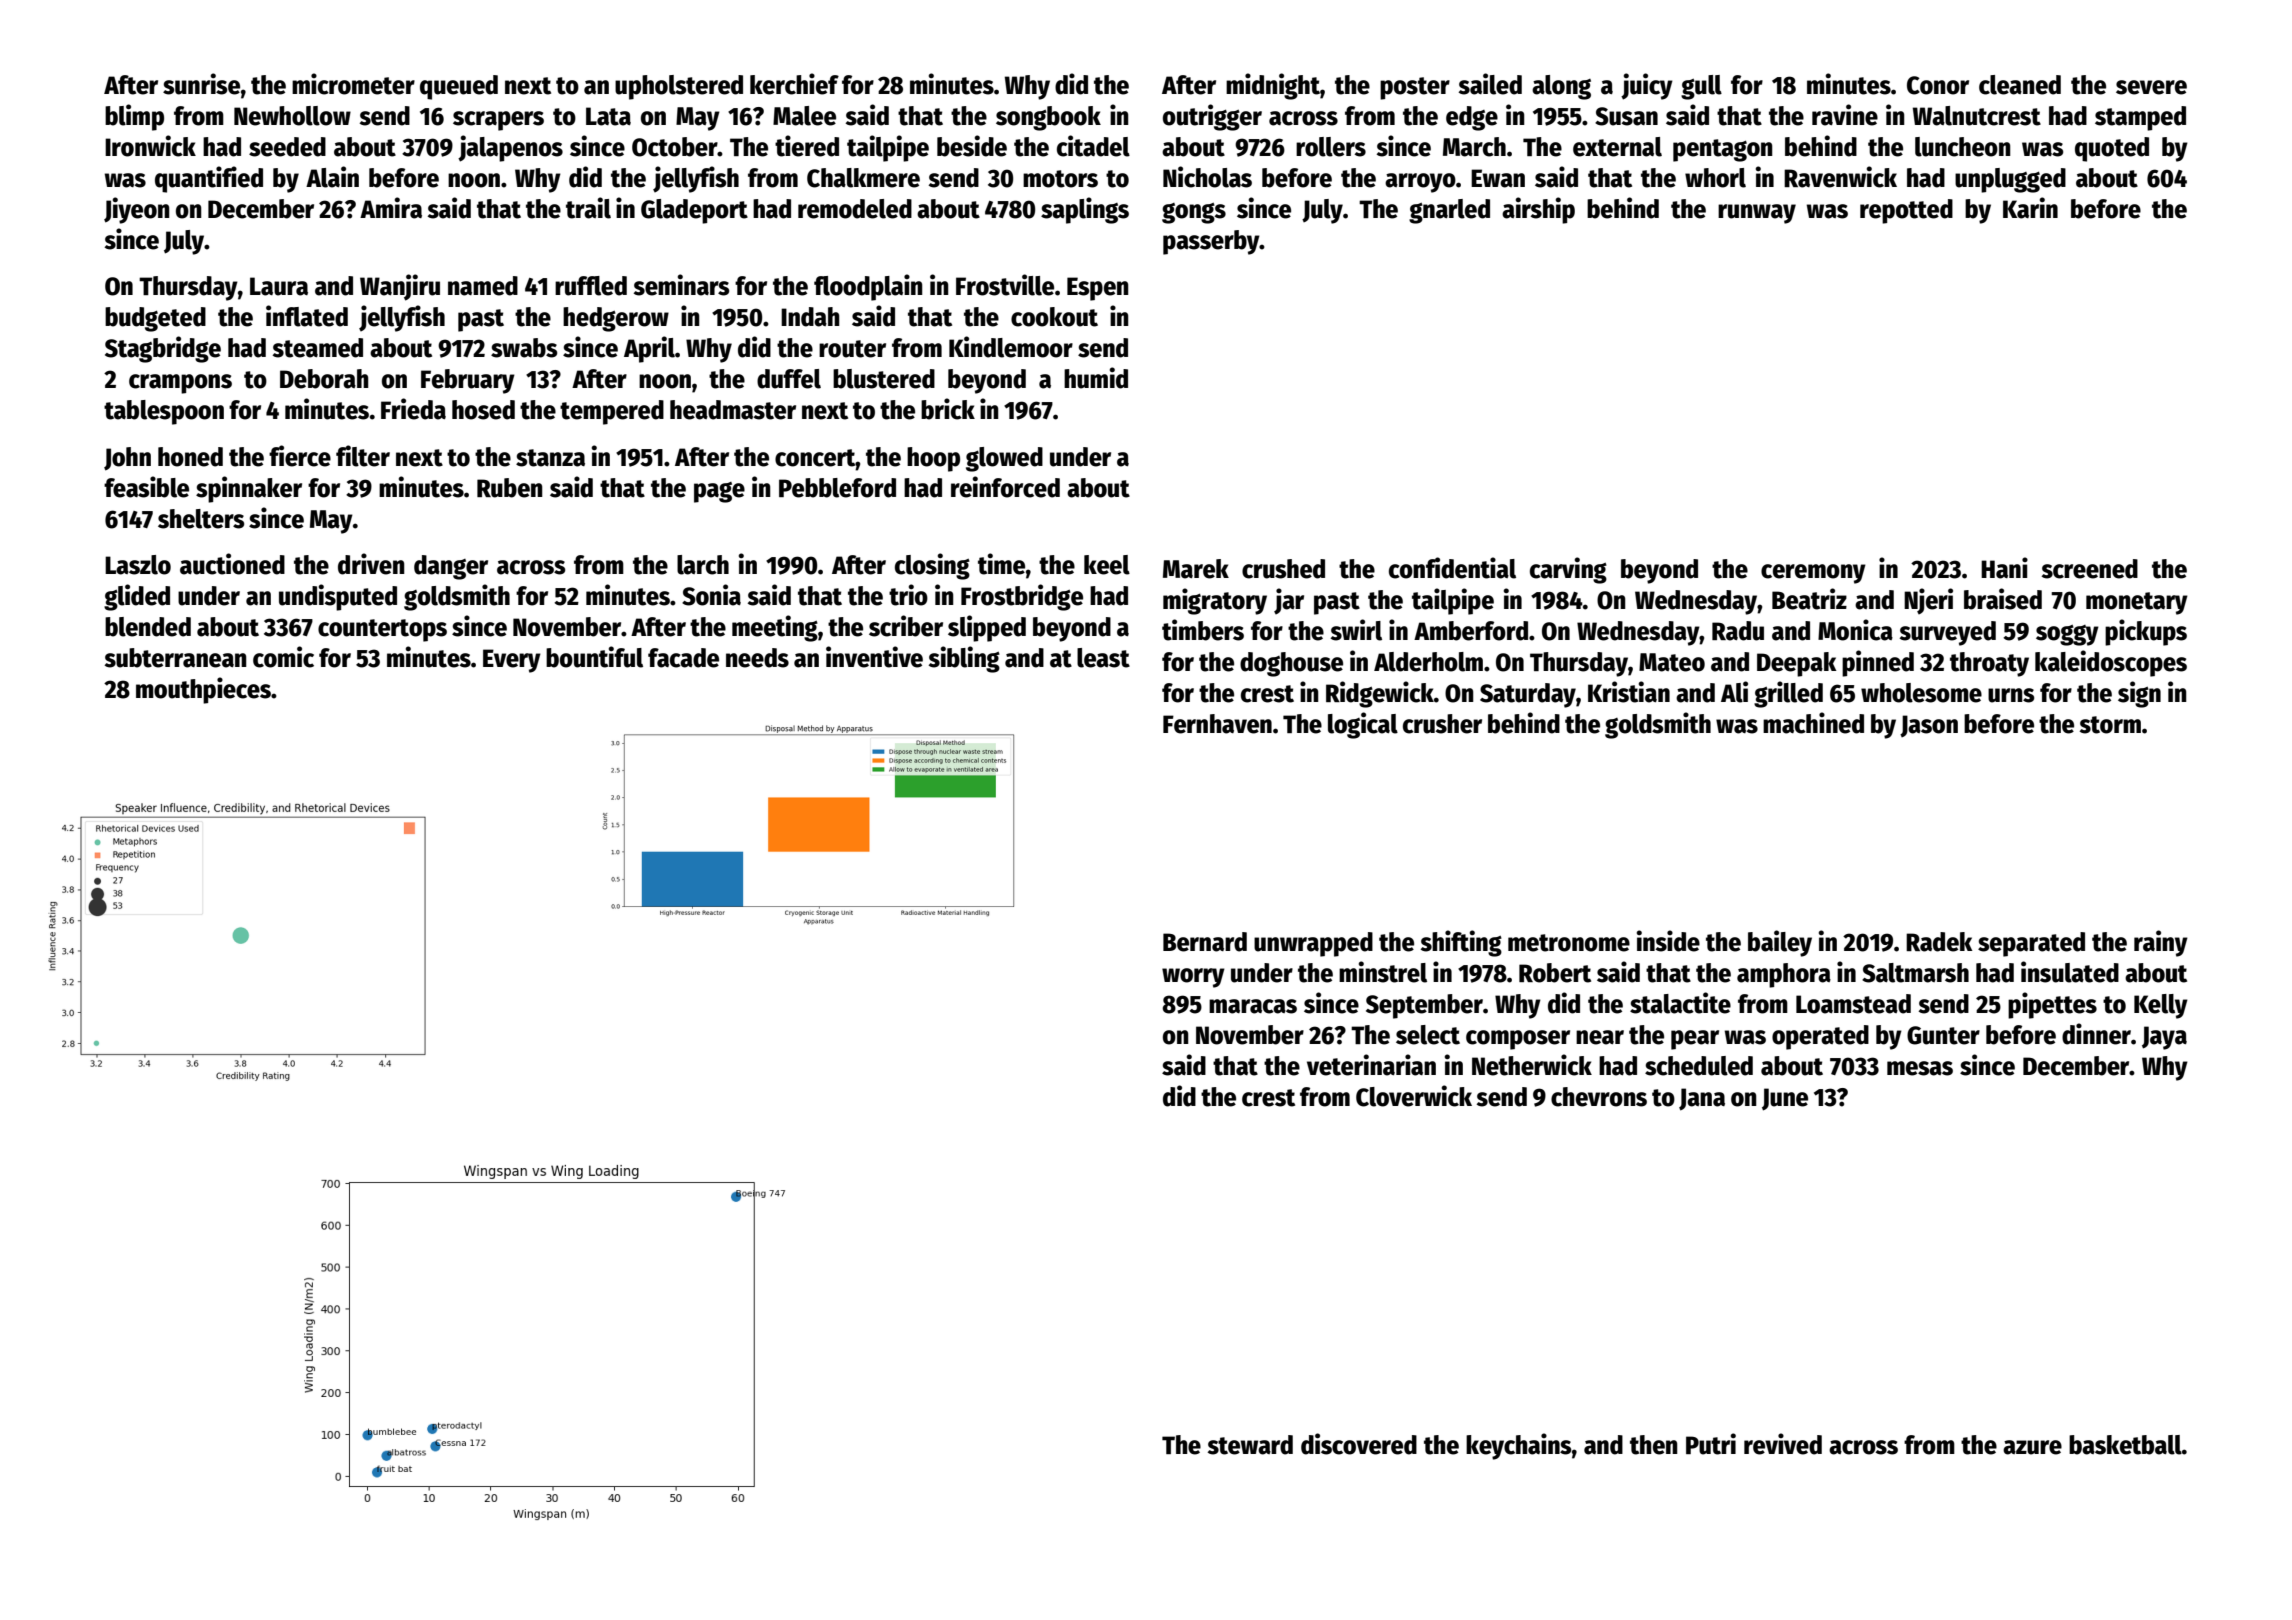 Image resolution: width=2292 pixels, height=1620 pixels. Describe the element at coordinates (2164, 1038) in the screenshot. I see `Jaya` at that location.
